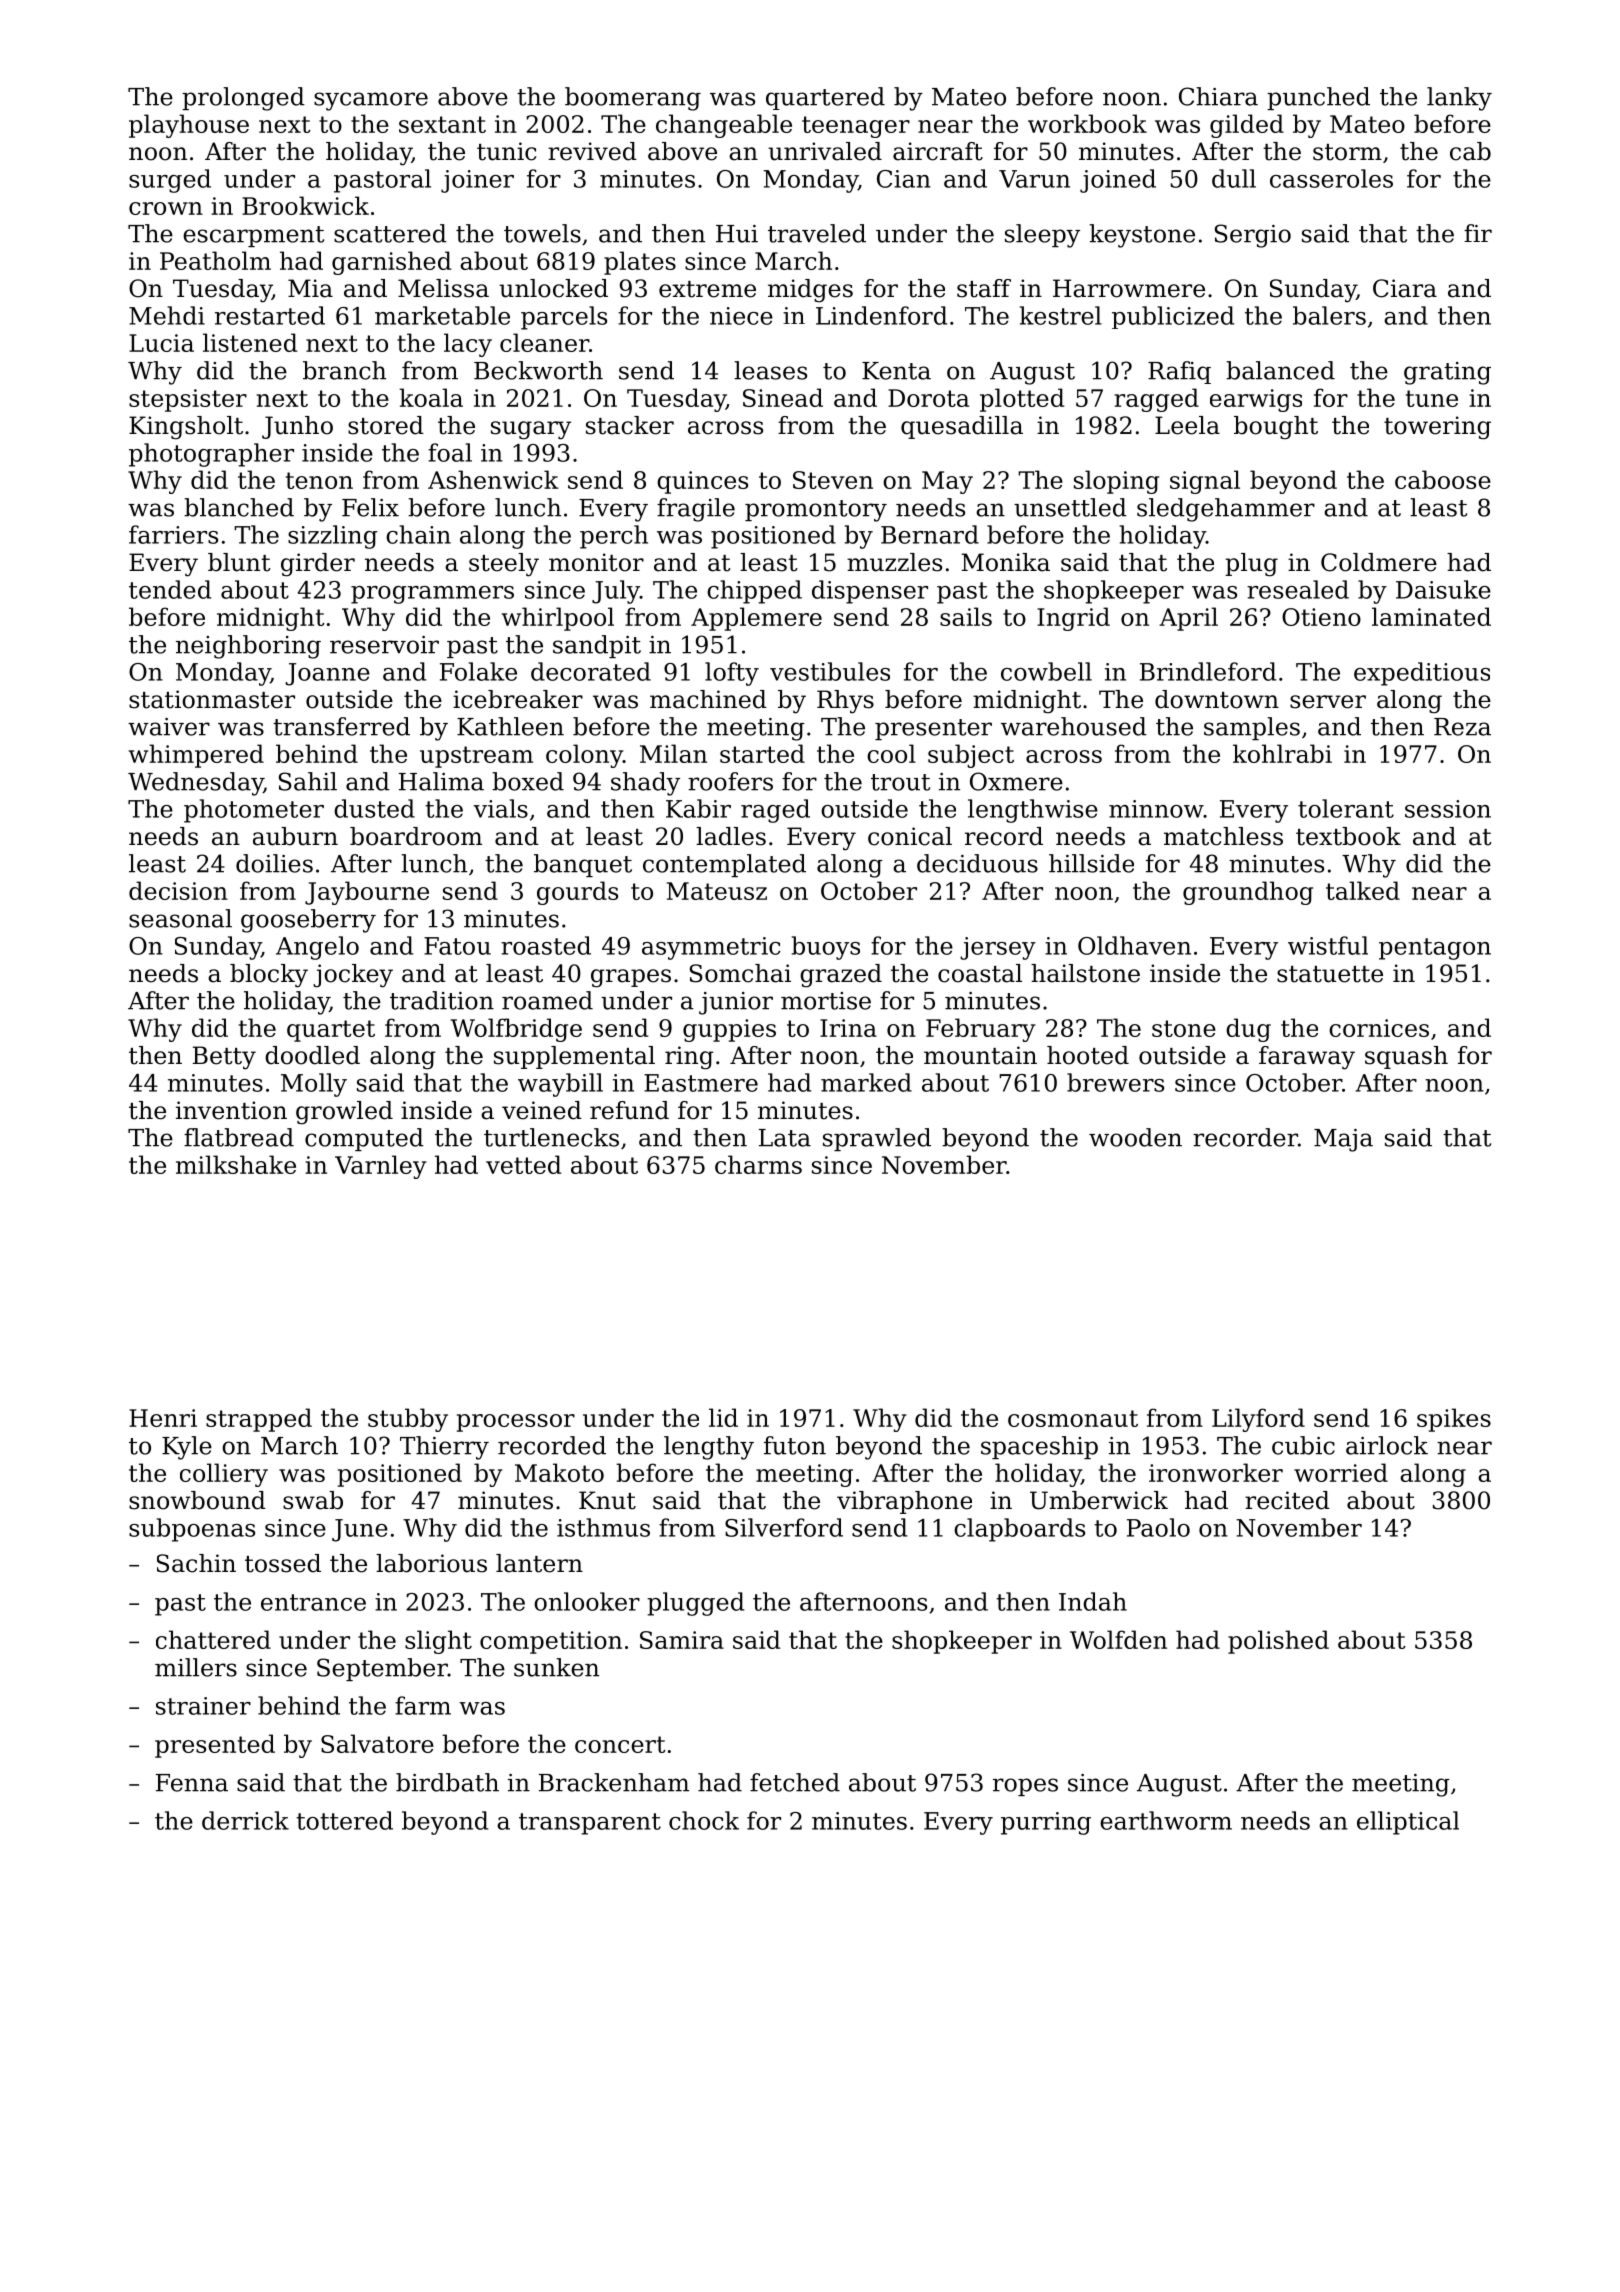 The image size is (1620, 2292). I want to click on prolonged, so click(243, 99).
